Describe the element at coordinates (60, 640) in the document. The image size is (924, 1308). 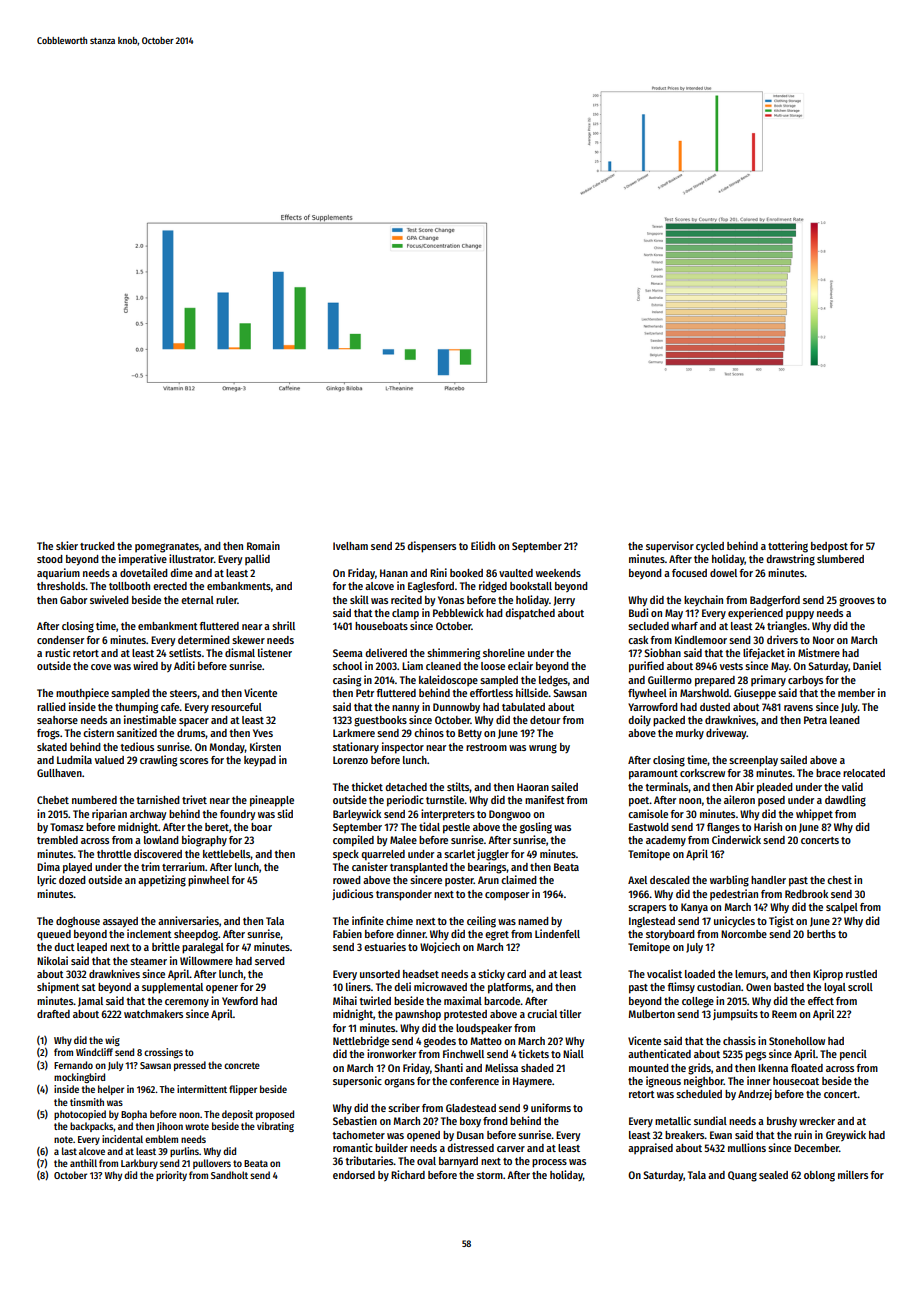
I see `condenser` at that location.
